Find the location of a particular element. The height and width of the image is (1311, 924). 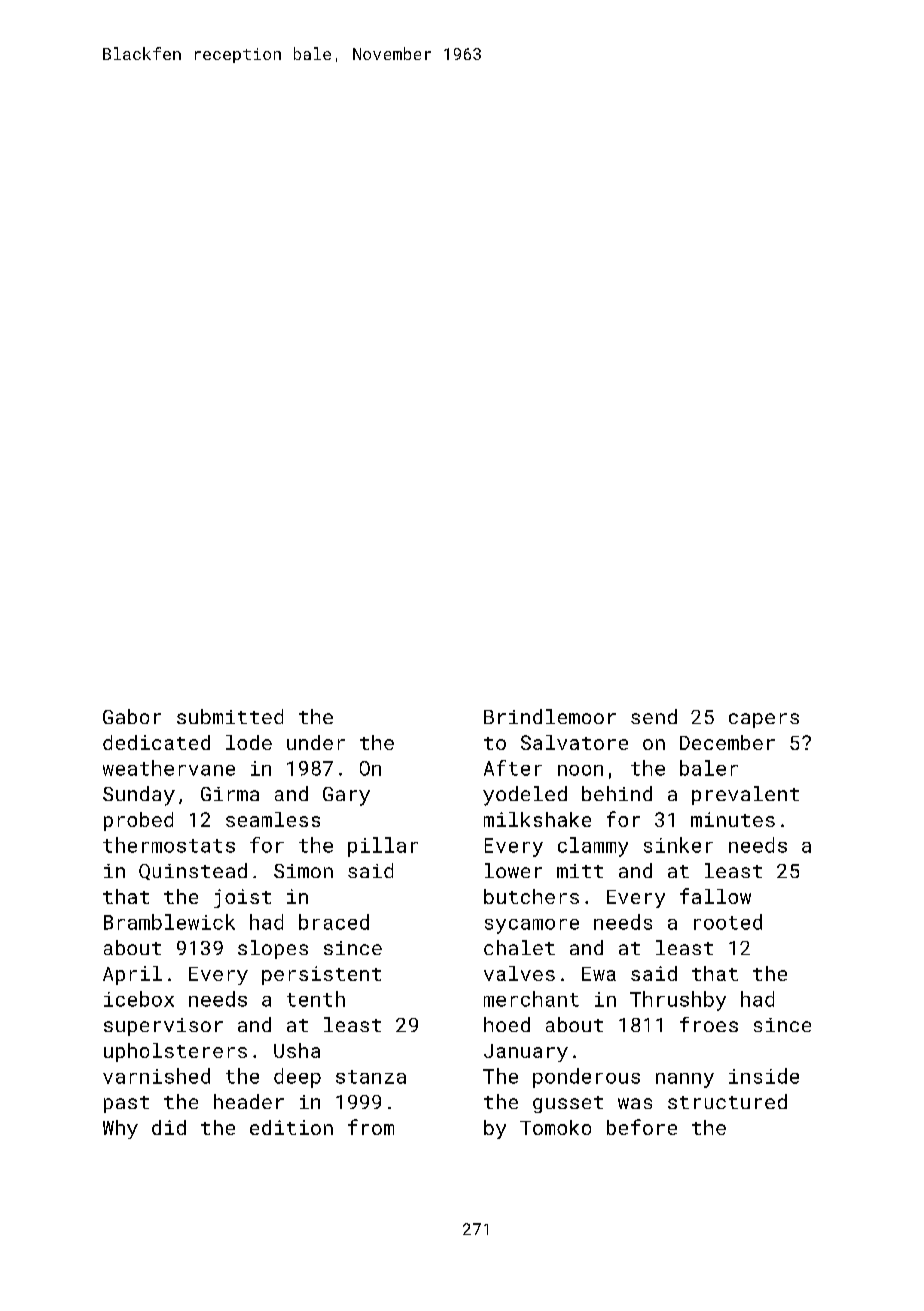

Thrushby is located at coordinates (678, 1001).
